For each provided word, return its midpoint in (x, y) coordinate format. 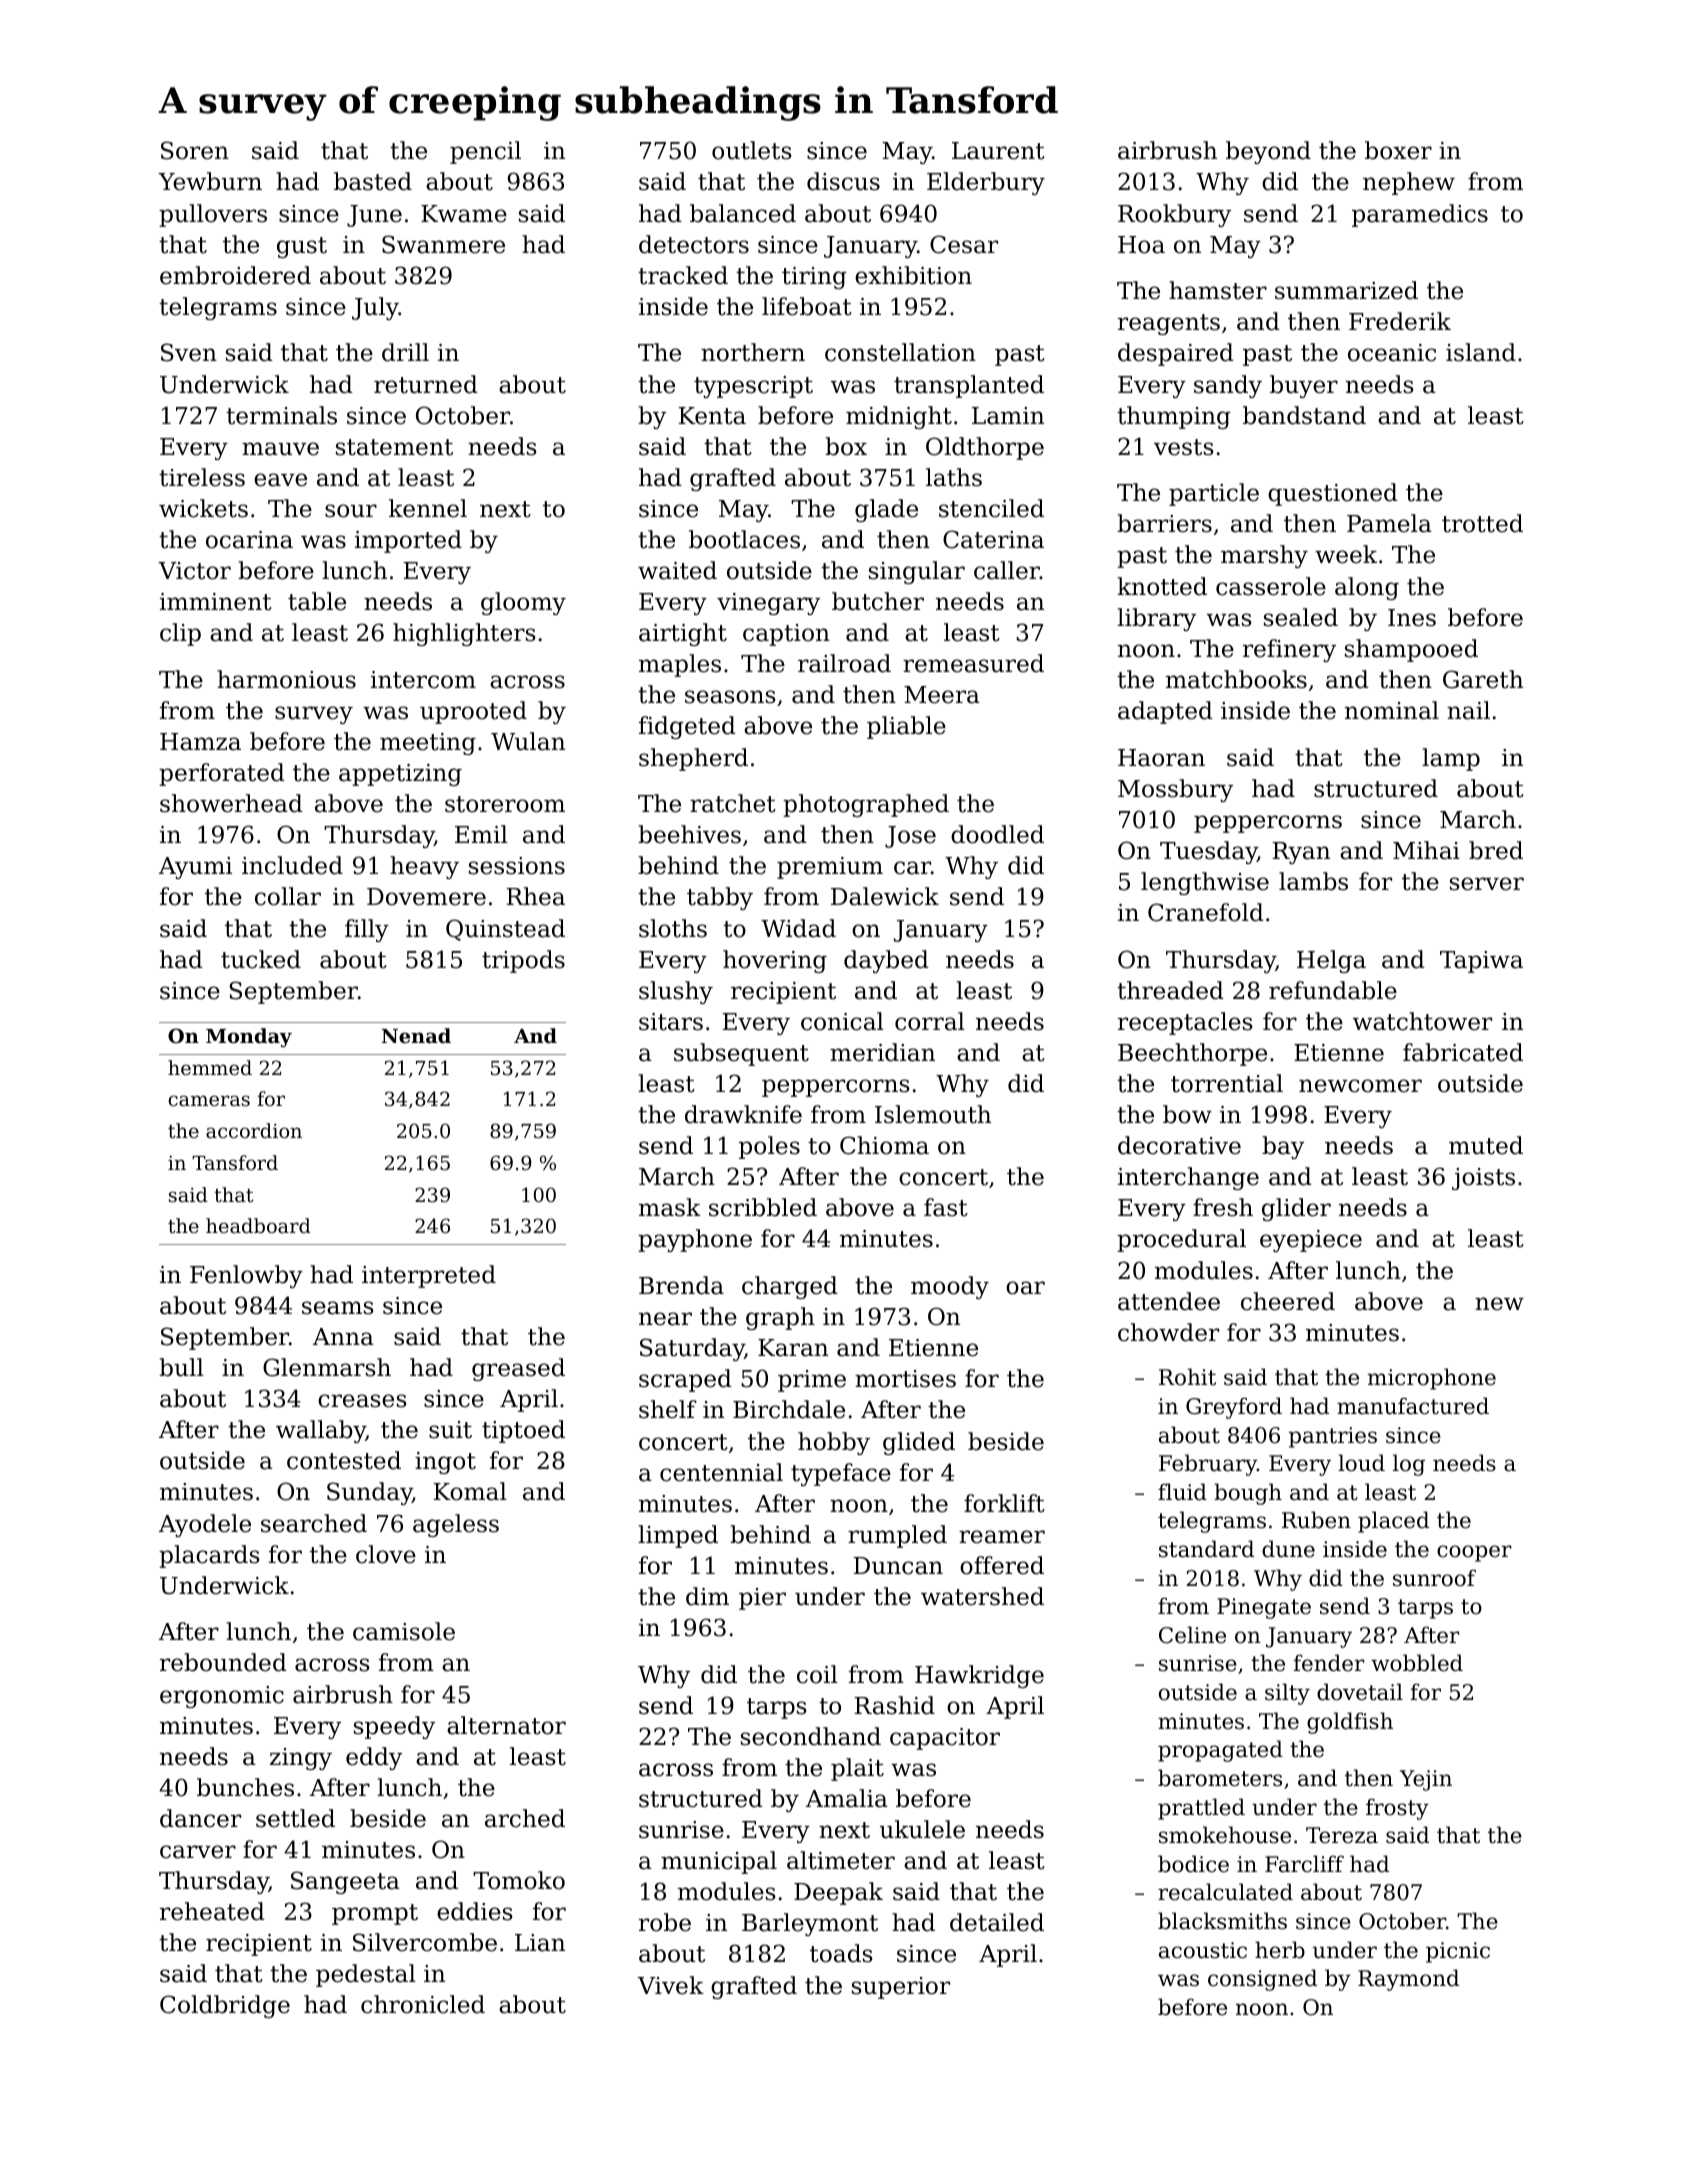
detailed (997, 1922)
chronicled (423, 2004)
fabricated (1463, 1052)
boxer (1398, 150)
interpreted (429, 1276)
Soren (195, 150)
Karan (793, 1348)
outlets (752, 150)
